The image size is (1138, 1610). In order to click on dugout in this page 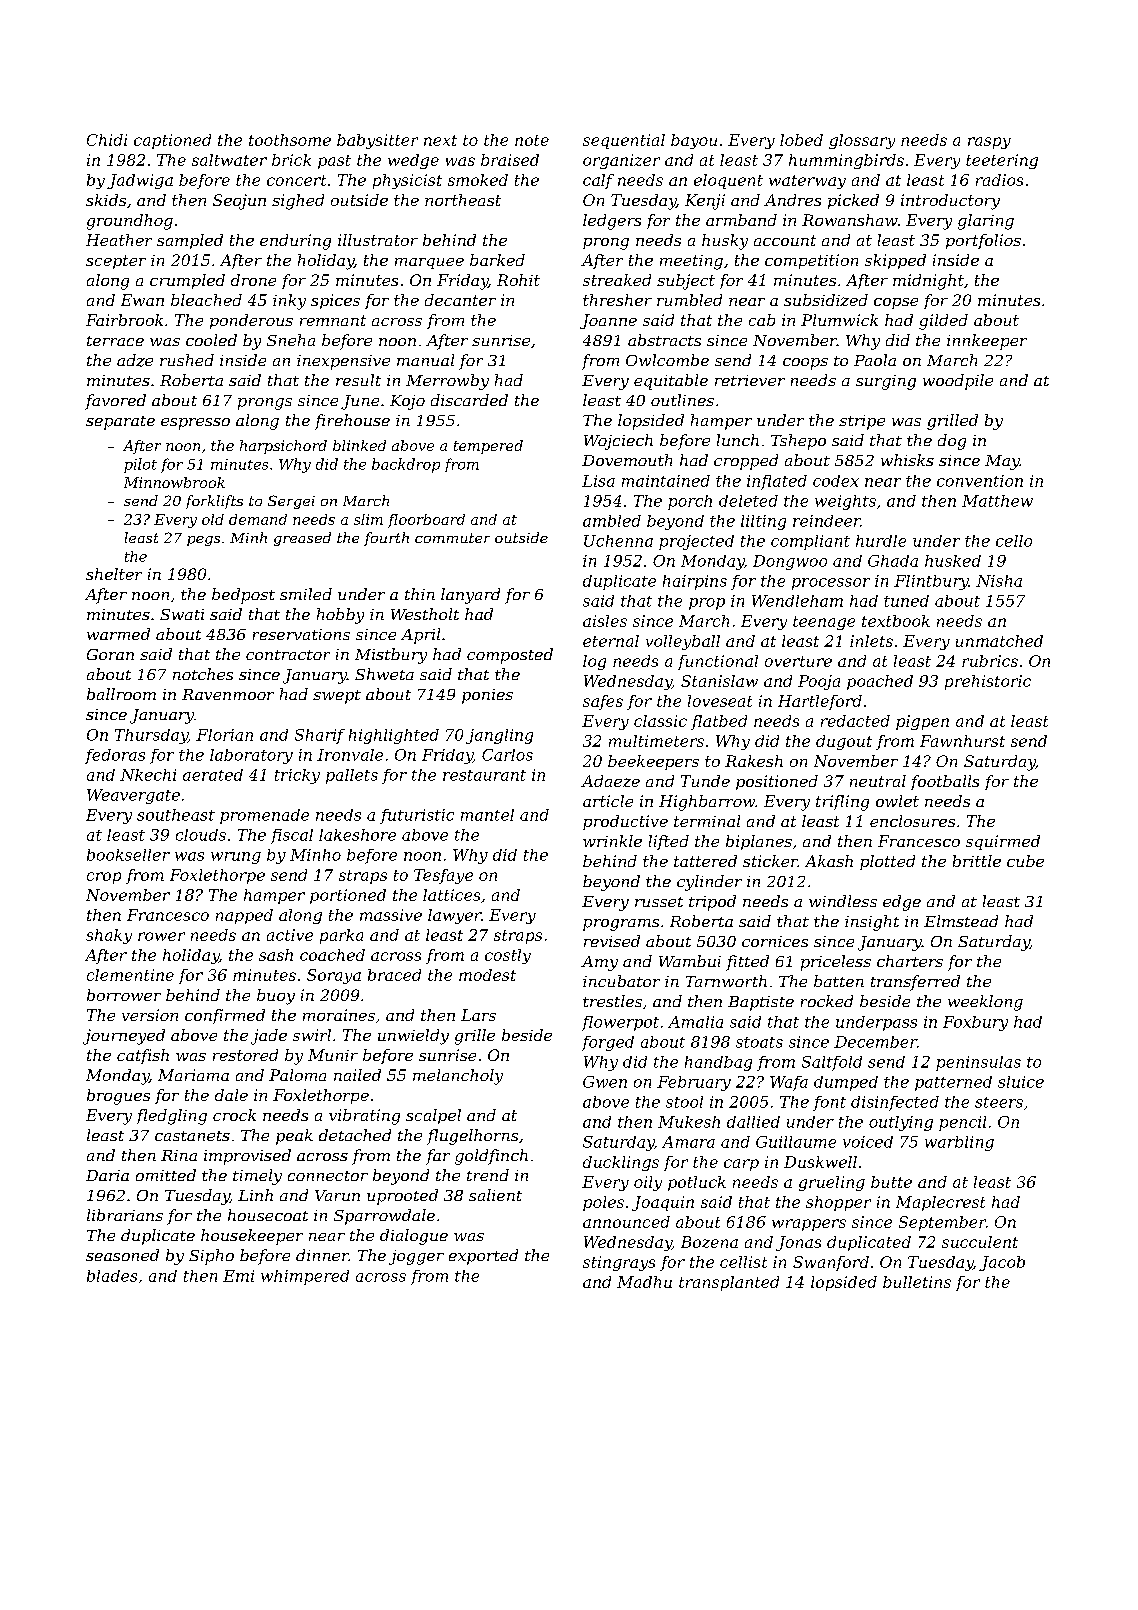, I will do `click(844, 742)`.
